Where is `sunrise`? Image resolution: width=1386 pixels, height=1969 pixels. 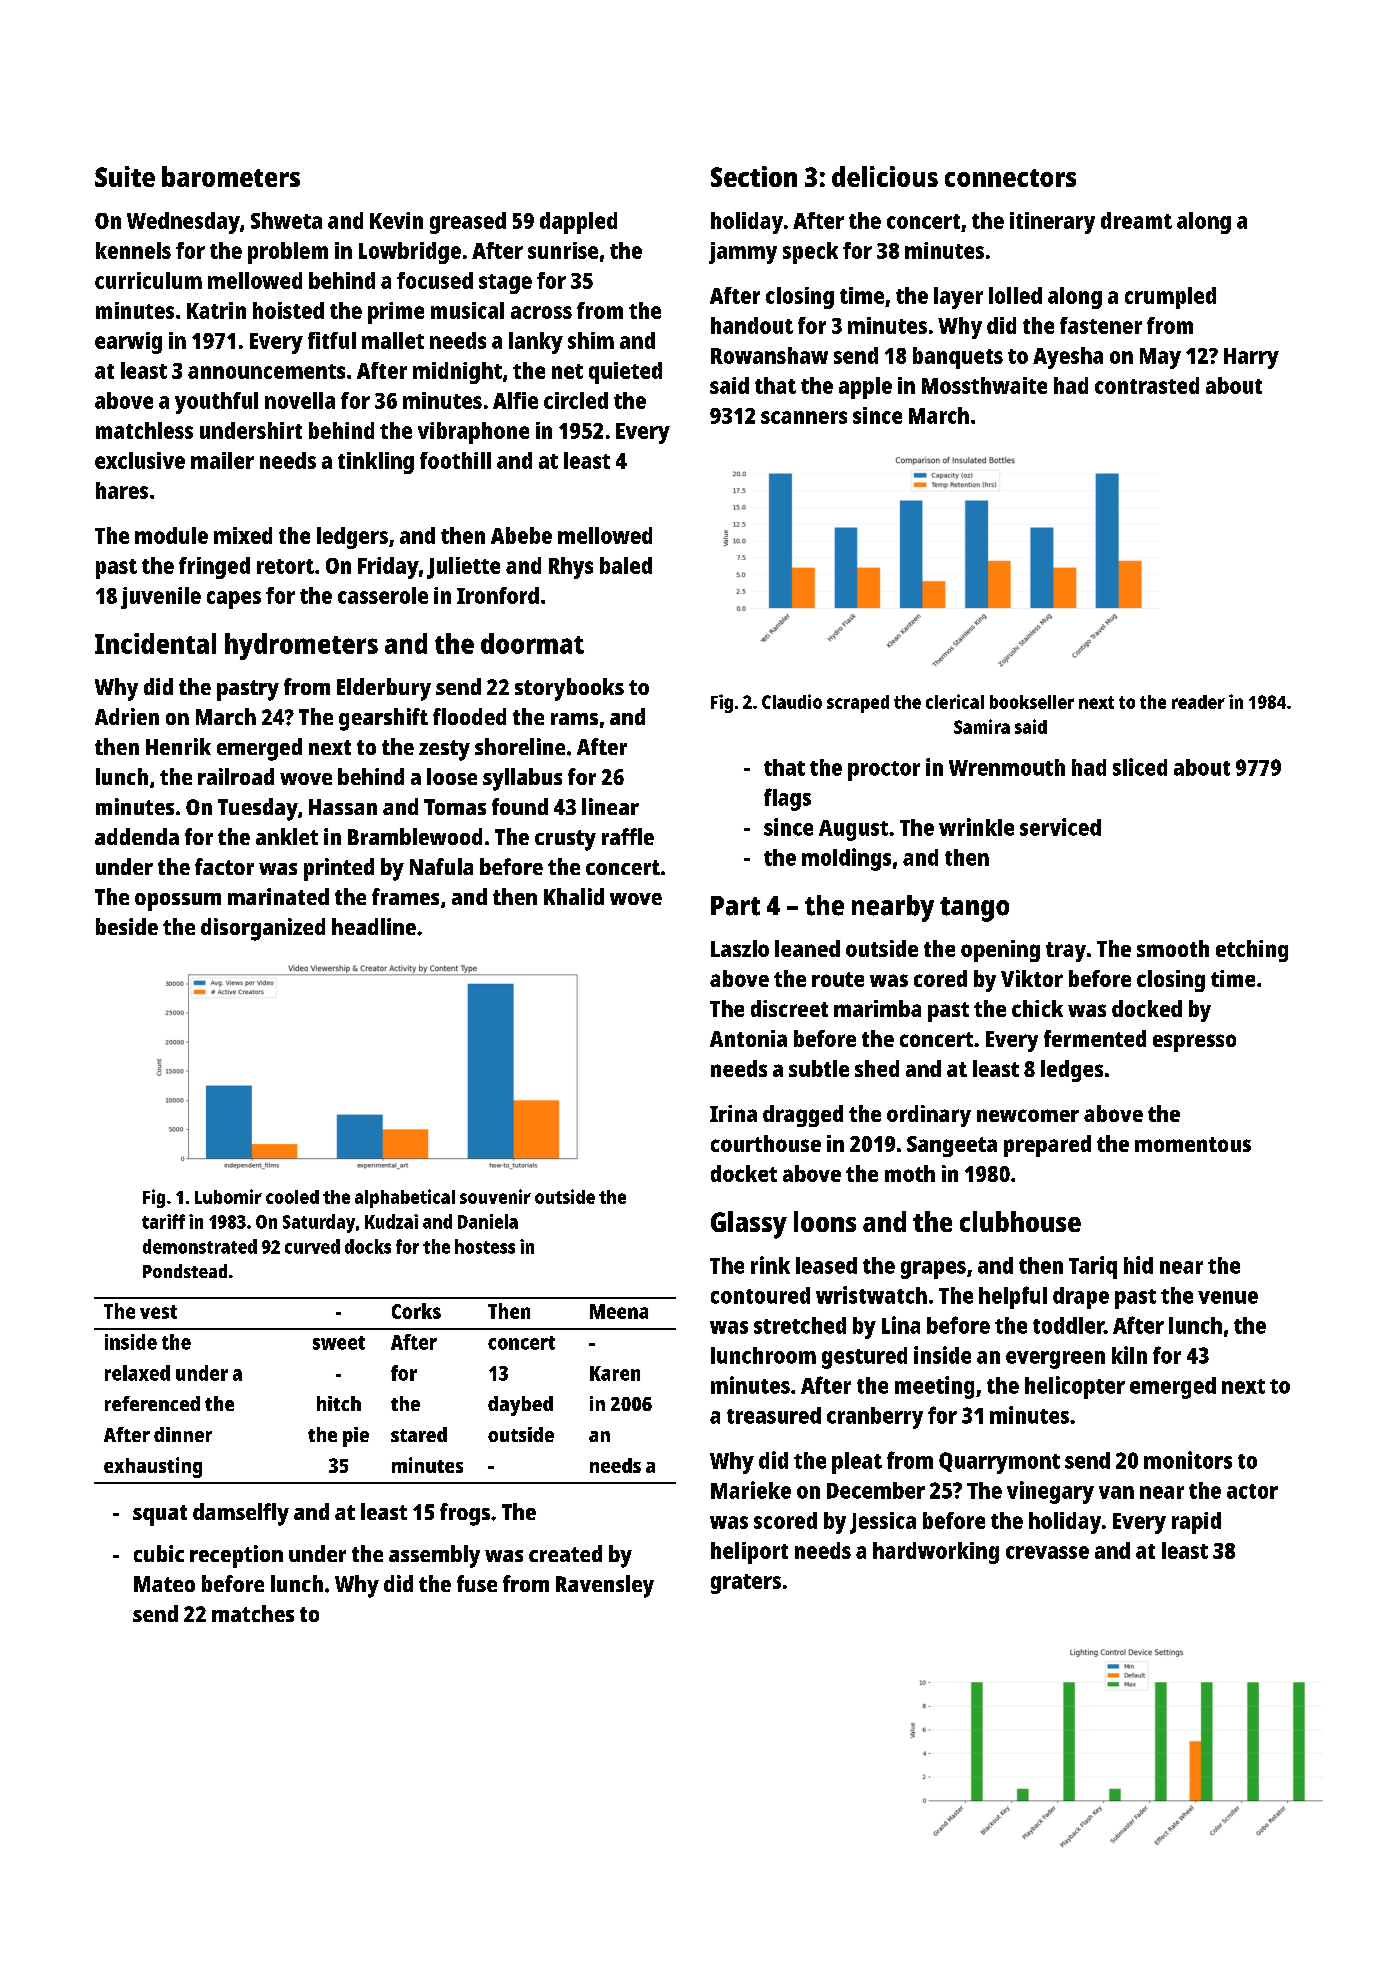
sunrise is located at coordinates (563, 250).
